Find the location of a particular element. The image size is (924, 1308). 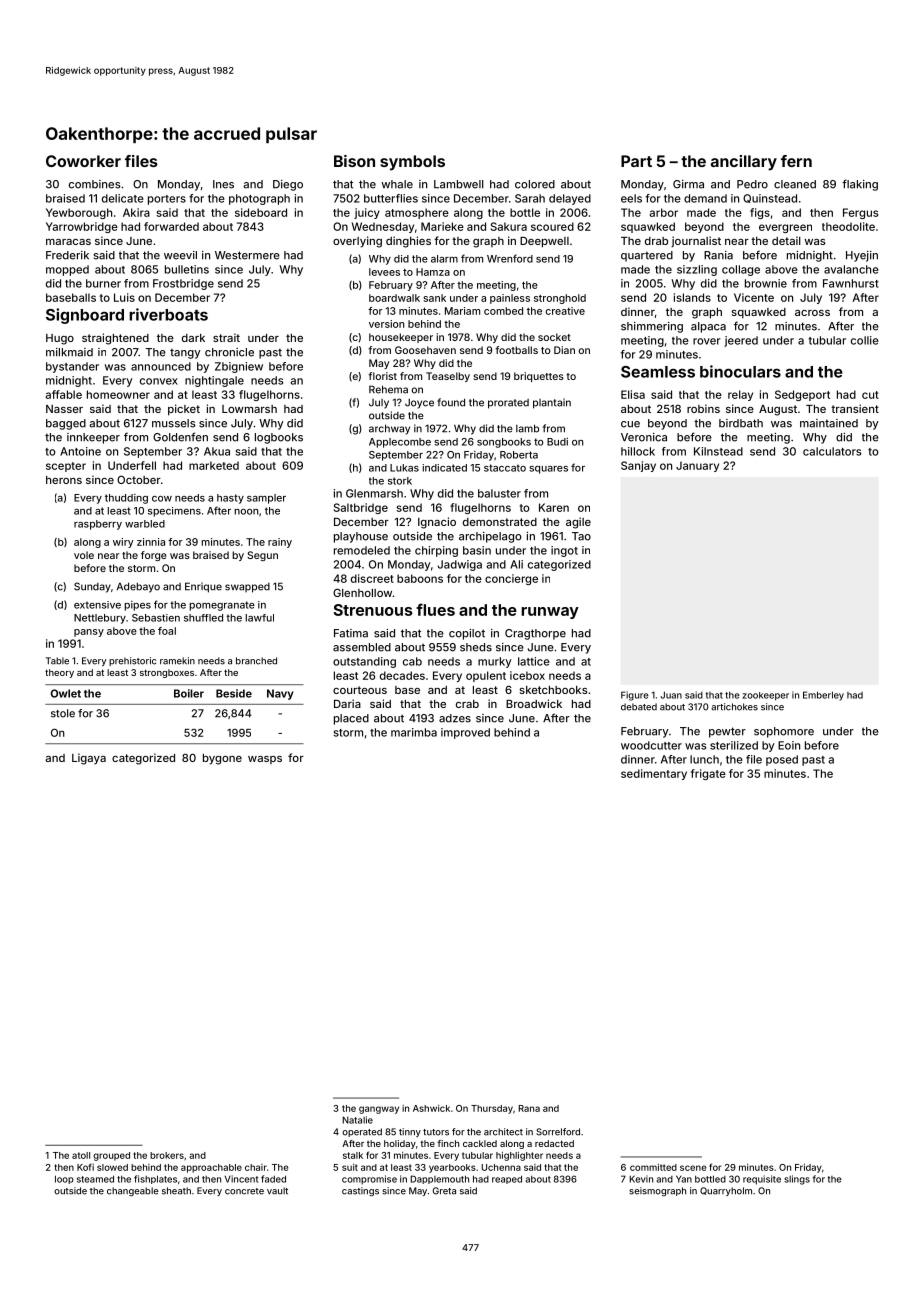

grouped is located at coordinates (111, 1156).
